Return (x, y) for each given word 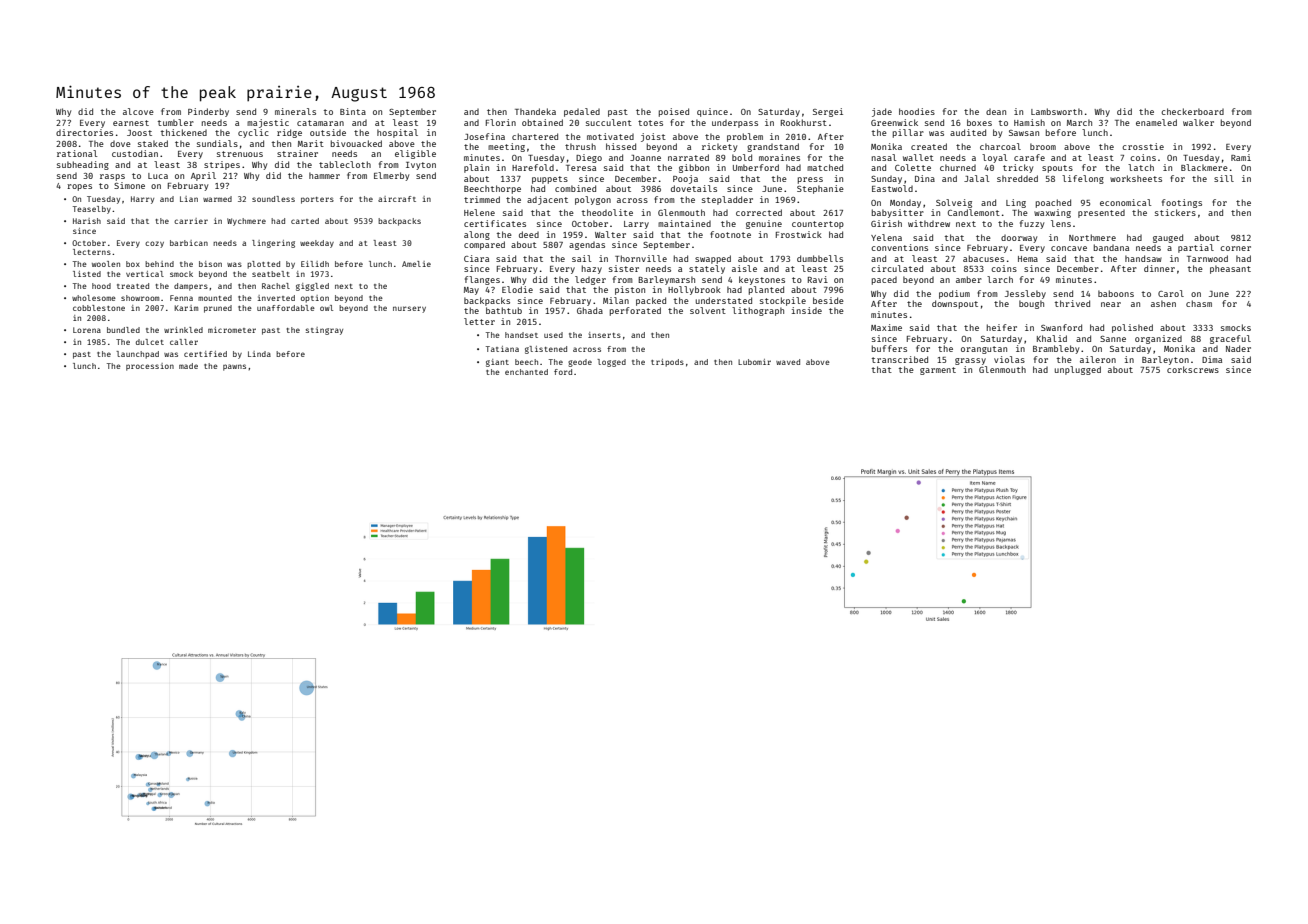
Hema (1028, 259)
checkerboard (1192, 111)
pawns (234, 367)
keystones (762, 280)
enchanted (526, 372)
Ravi (818, 279)
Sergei (828, 112)
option (315, 299)
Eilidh (315, 264)
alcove (138, 111)
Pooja (685, 179)
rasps (112, 177)
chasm (1199, 303)
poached (1053, 203)
